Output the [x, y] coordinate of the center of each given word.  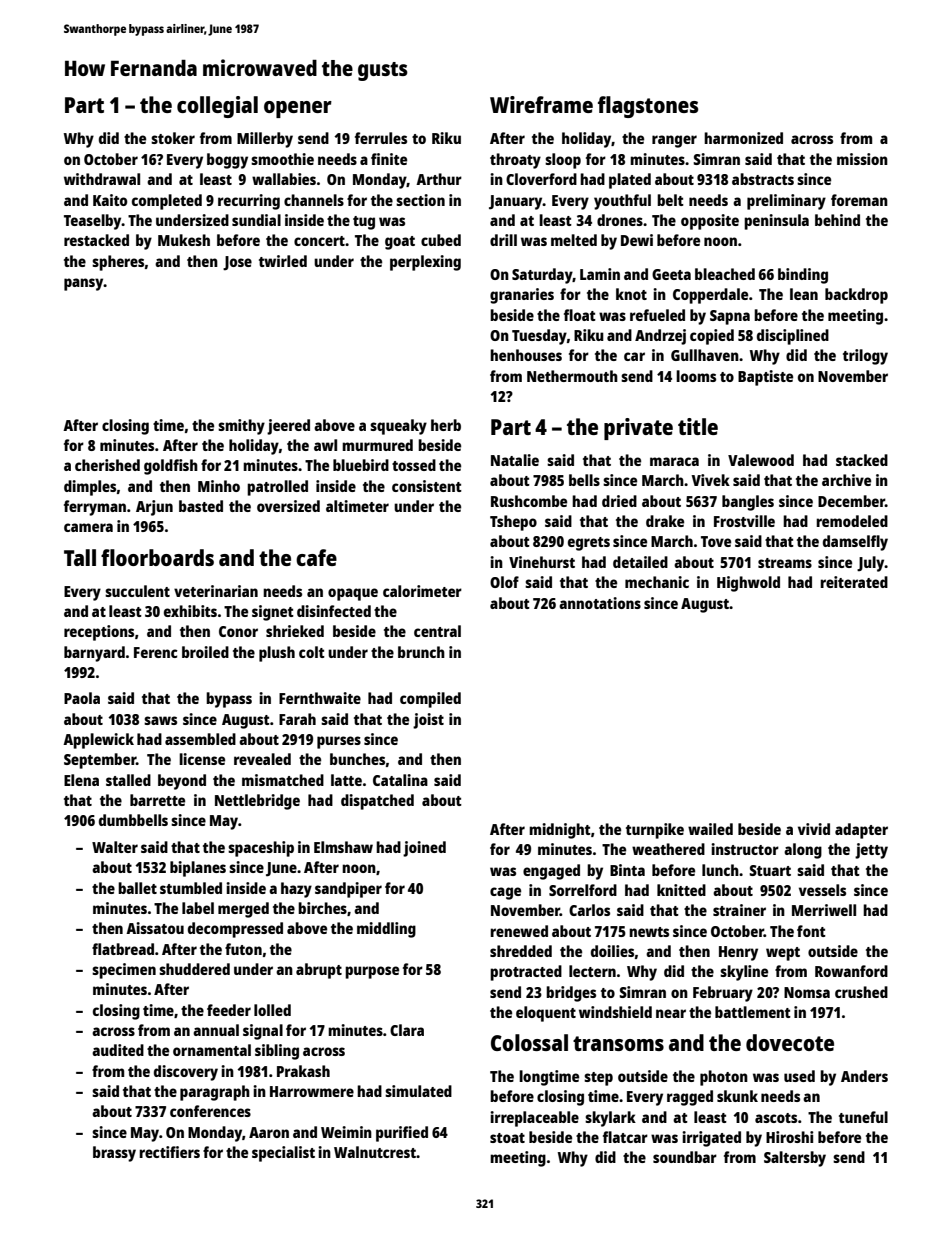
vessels [822, 890]
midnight [560, 831]
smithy [241, 427]
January [516, 202]
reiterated [854, 582]
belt [670, 200]
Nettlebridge [257, 802]
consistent [427, 486]
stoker [173, 138]
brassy [114, 1154]
